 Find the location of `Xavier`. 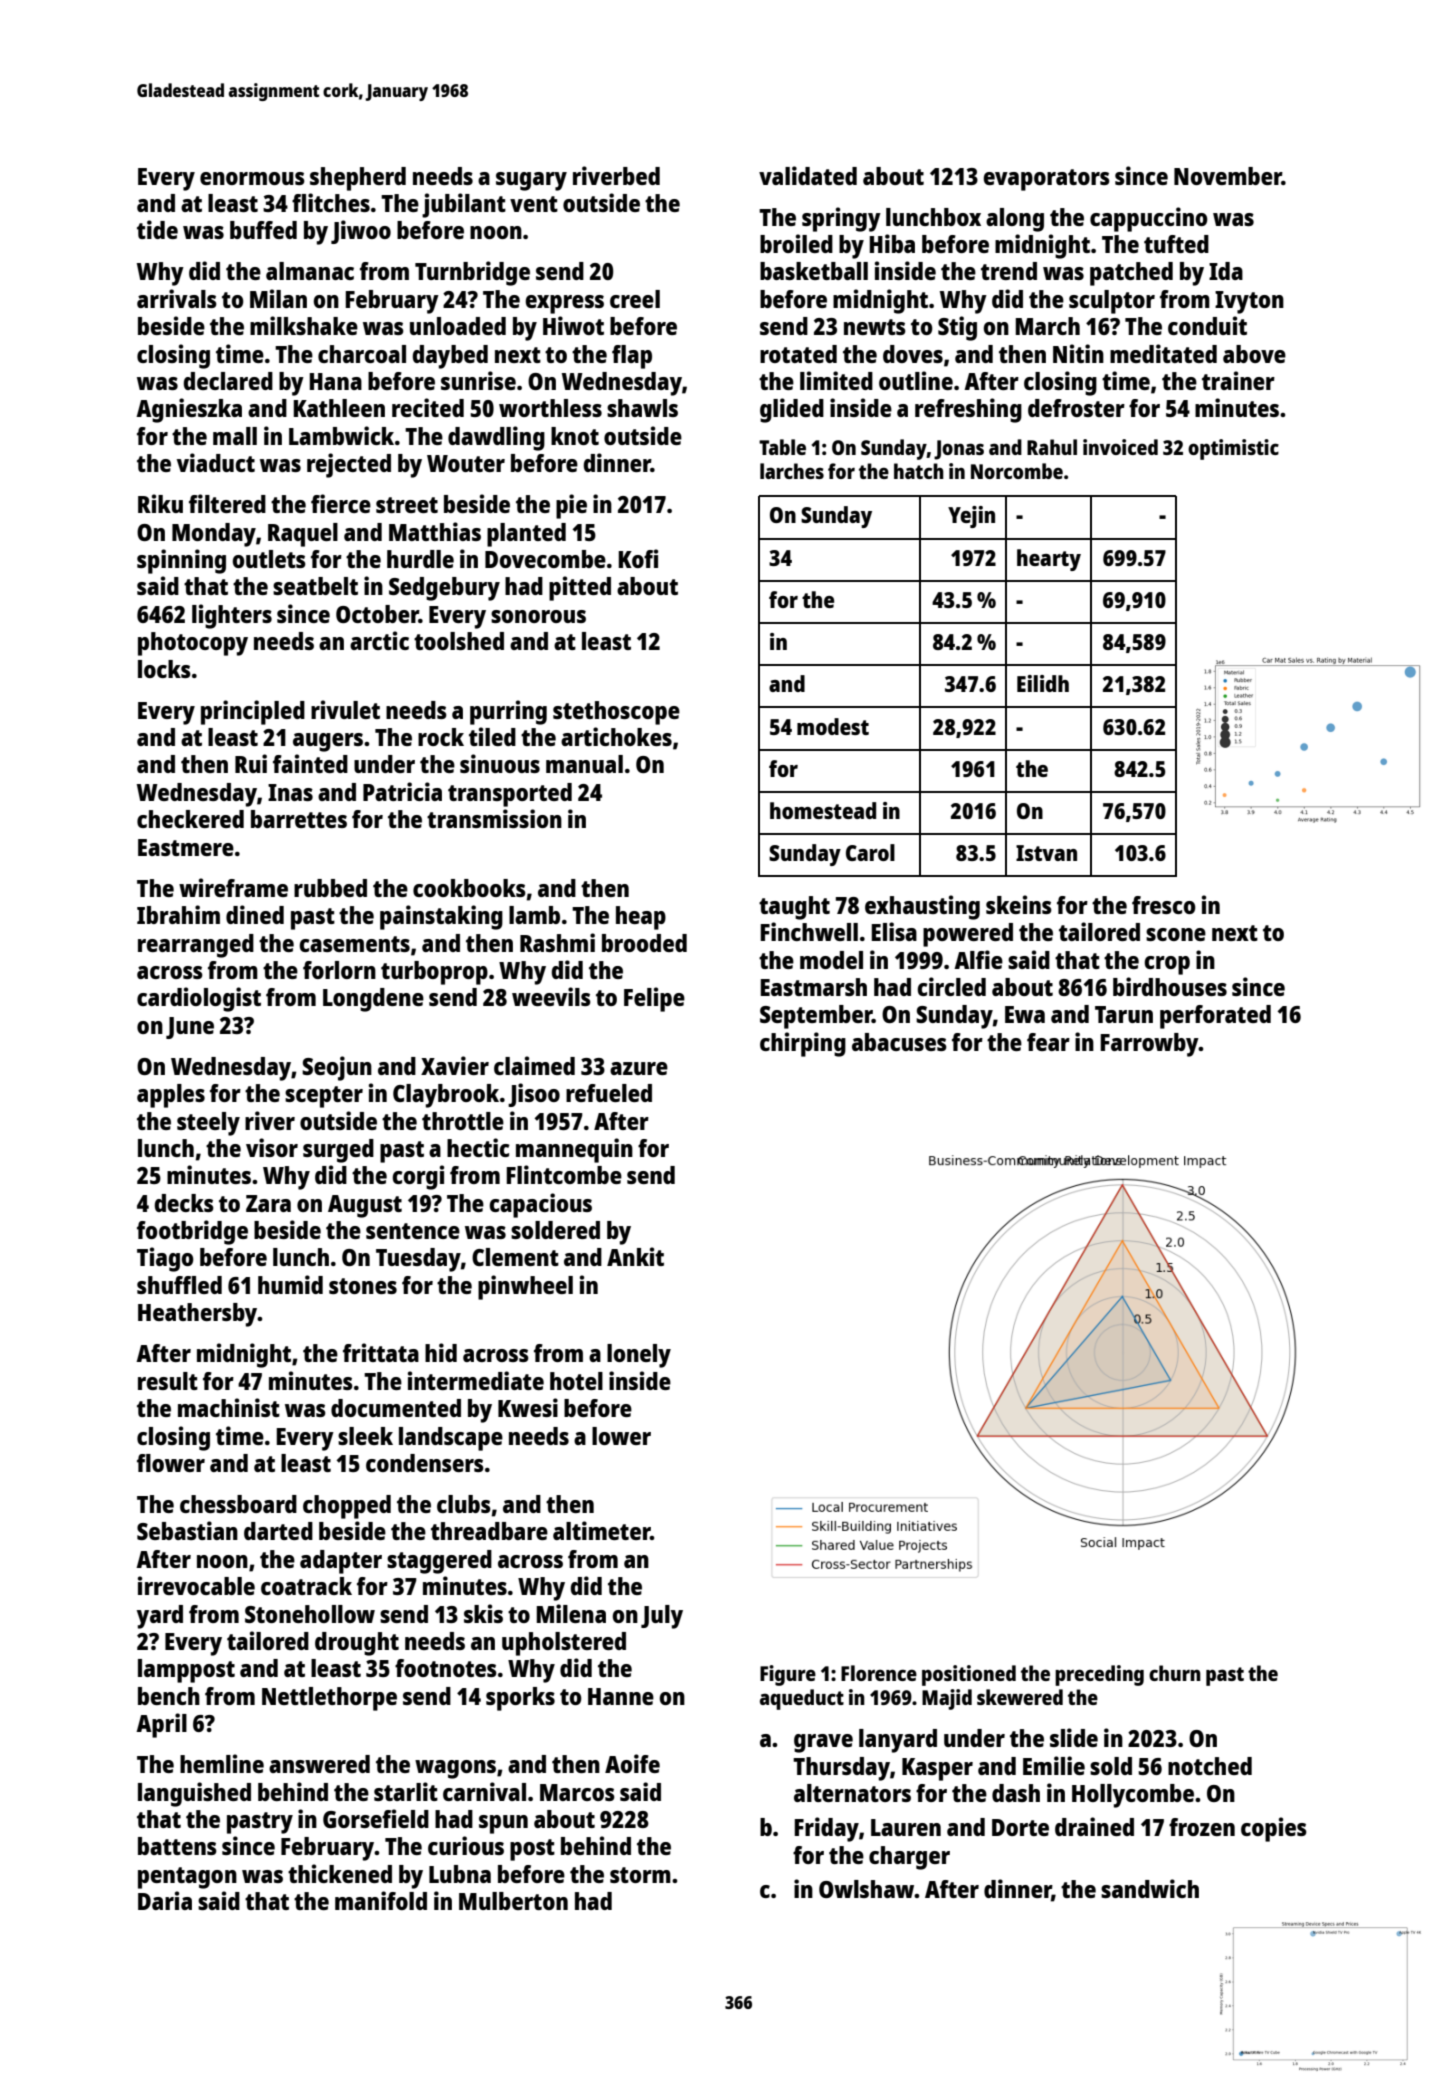

Xavier is located at coordinates (455, 1065).
